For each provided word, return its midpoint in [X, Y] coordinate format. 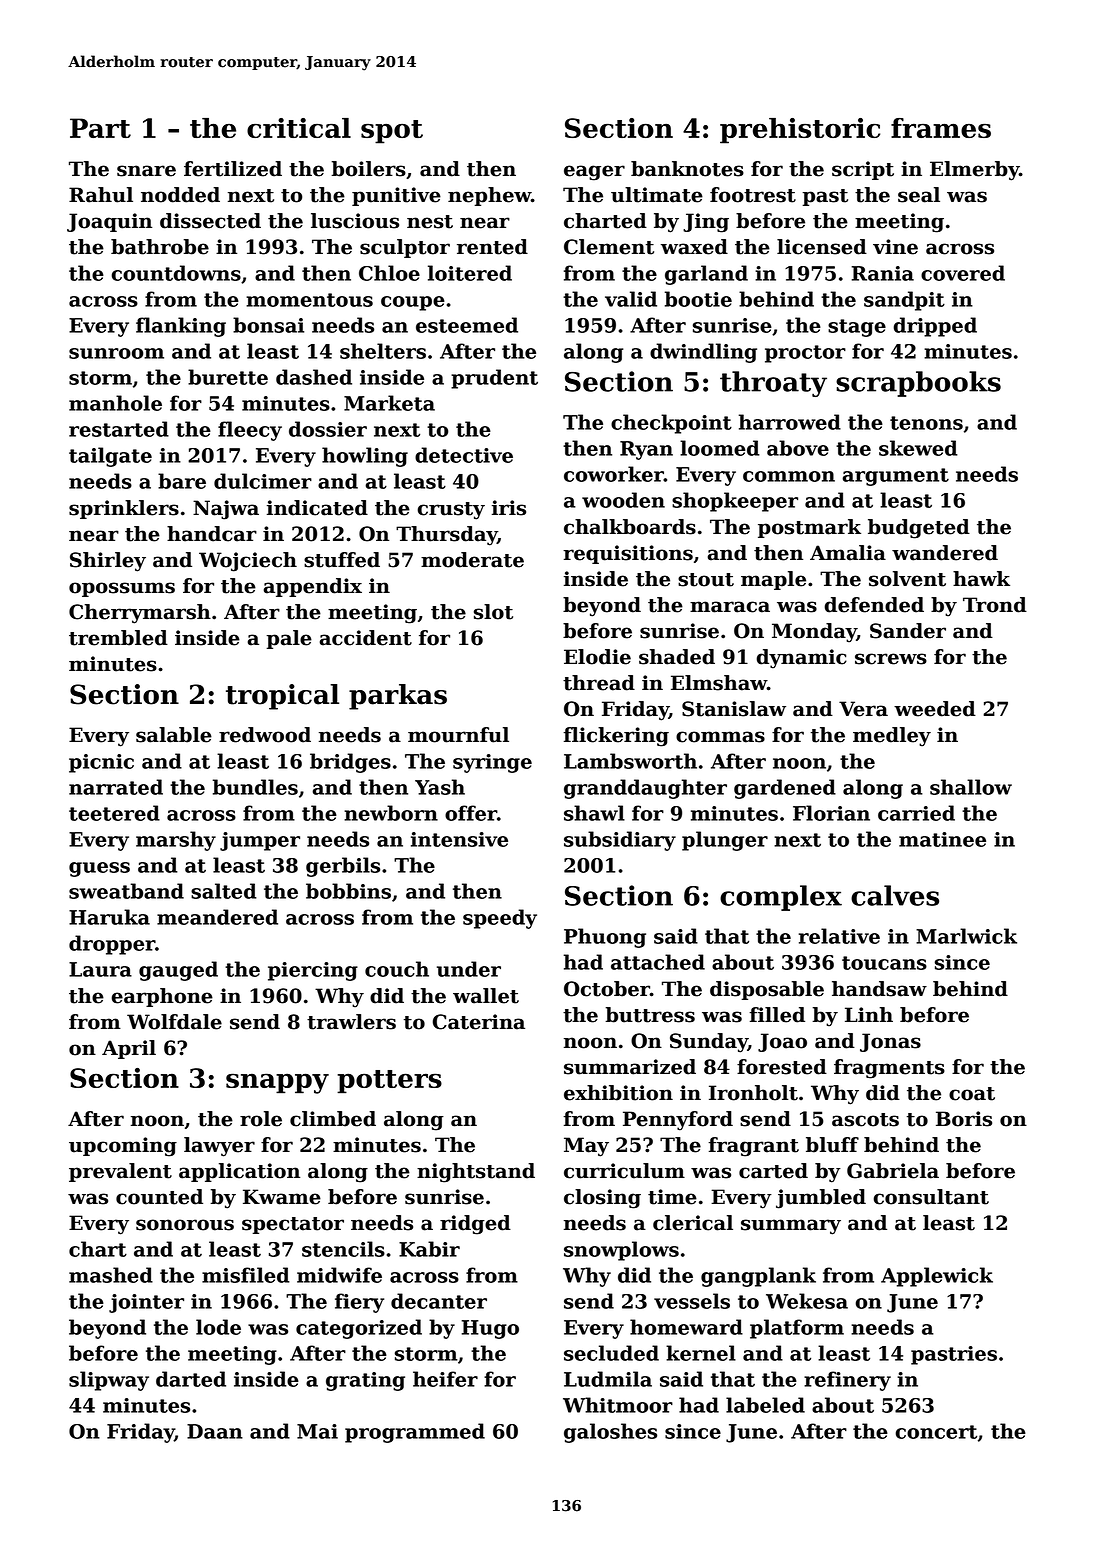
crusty [451, 511]
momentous [309, 300]
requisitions [628, 554]
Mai [317, 1431]
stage [857, 328]
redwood [265, 735]
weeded [935, 709]
